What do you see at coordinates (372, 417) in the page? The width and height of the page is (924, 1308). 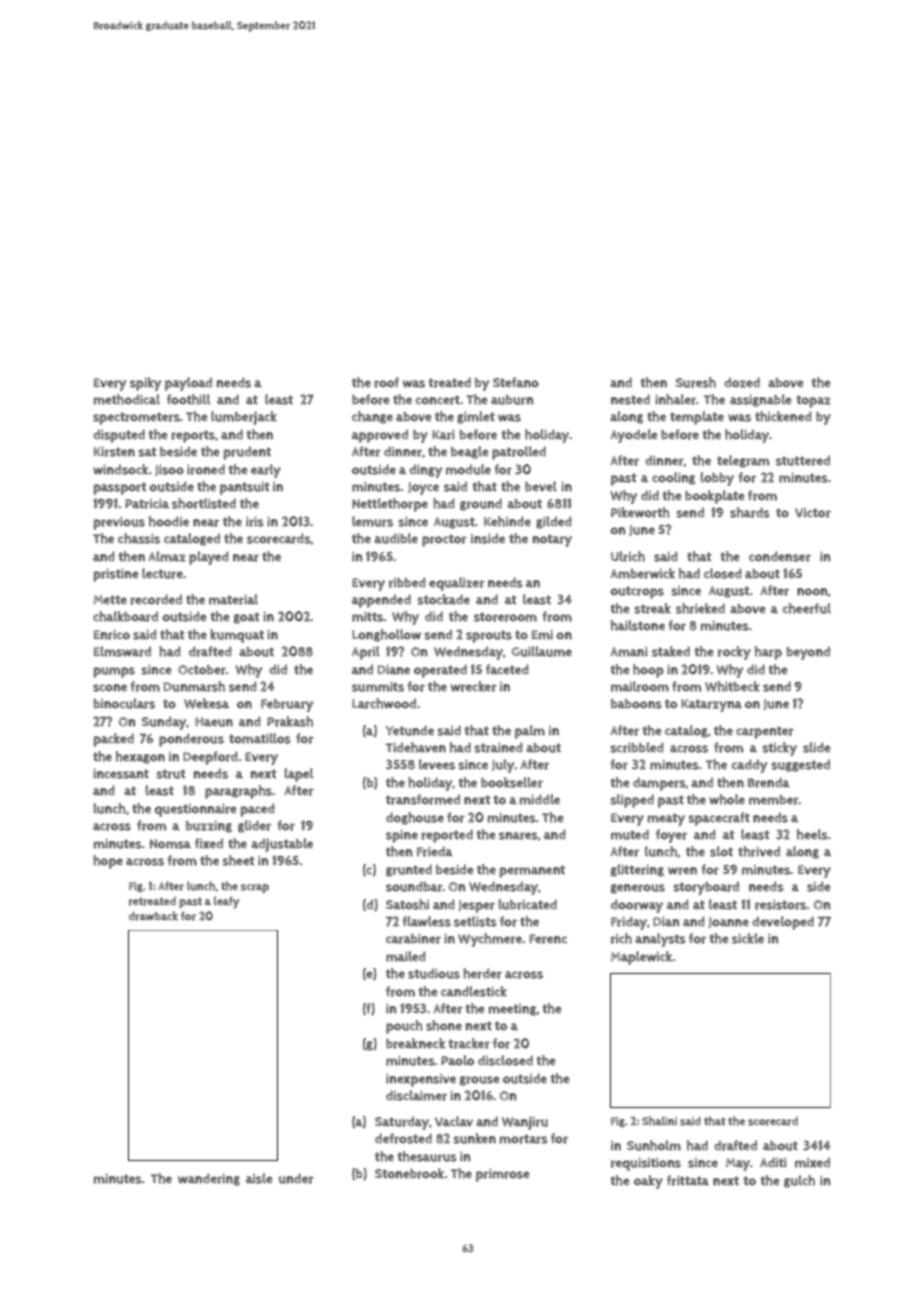 I see `change` at bounding box center [372, 417].
